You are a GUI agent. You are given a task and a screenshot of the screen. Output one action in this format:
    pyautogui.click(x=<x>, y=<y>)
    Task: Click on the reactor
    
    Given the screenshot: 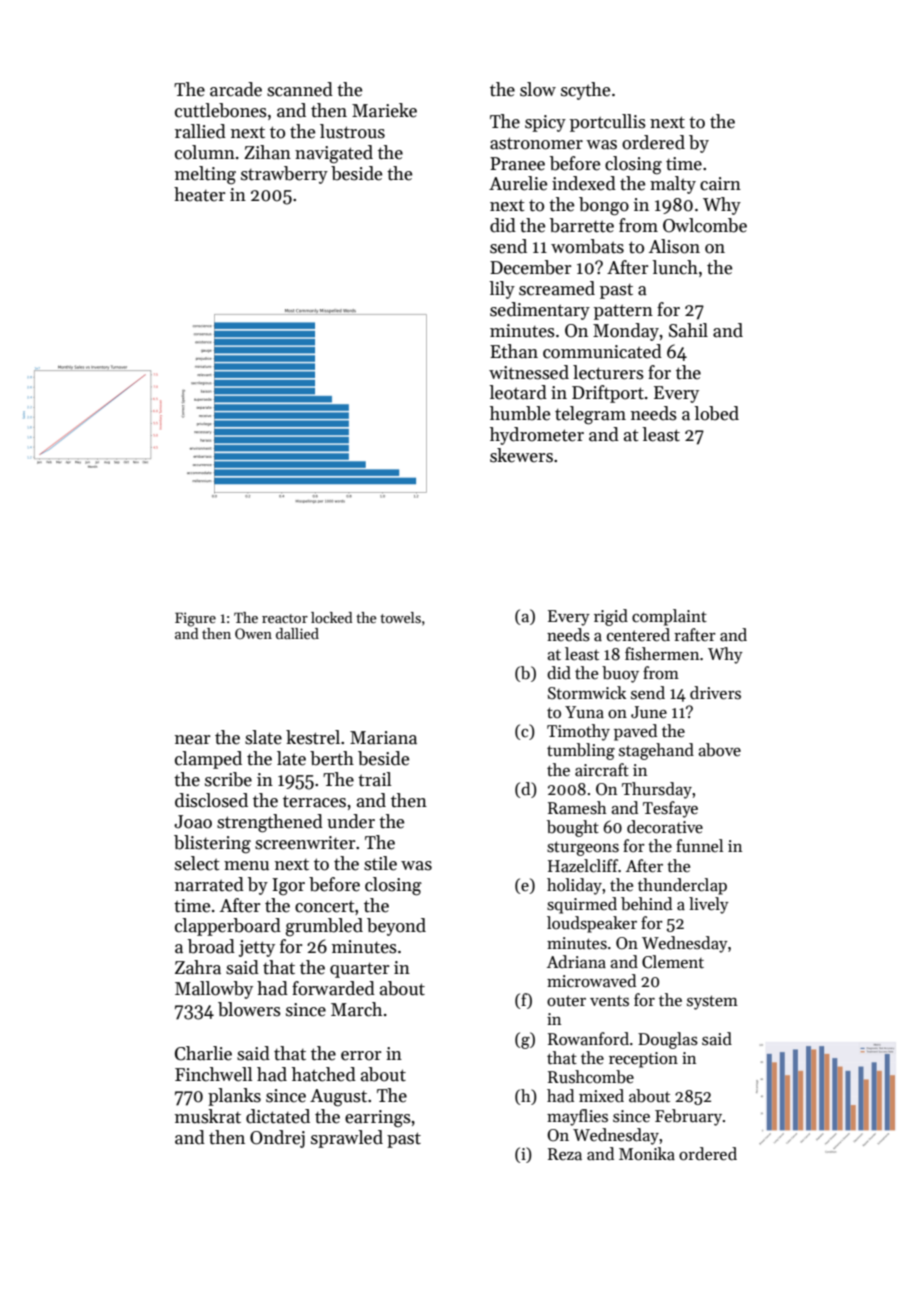 What is the action you would take?
    pyautogui.click(x=285, y=618)
